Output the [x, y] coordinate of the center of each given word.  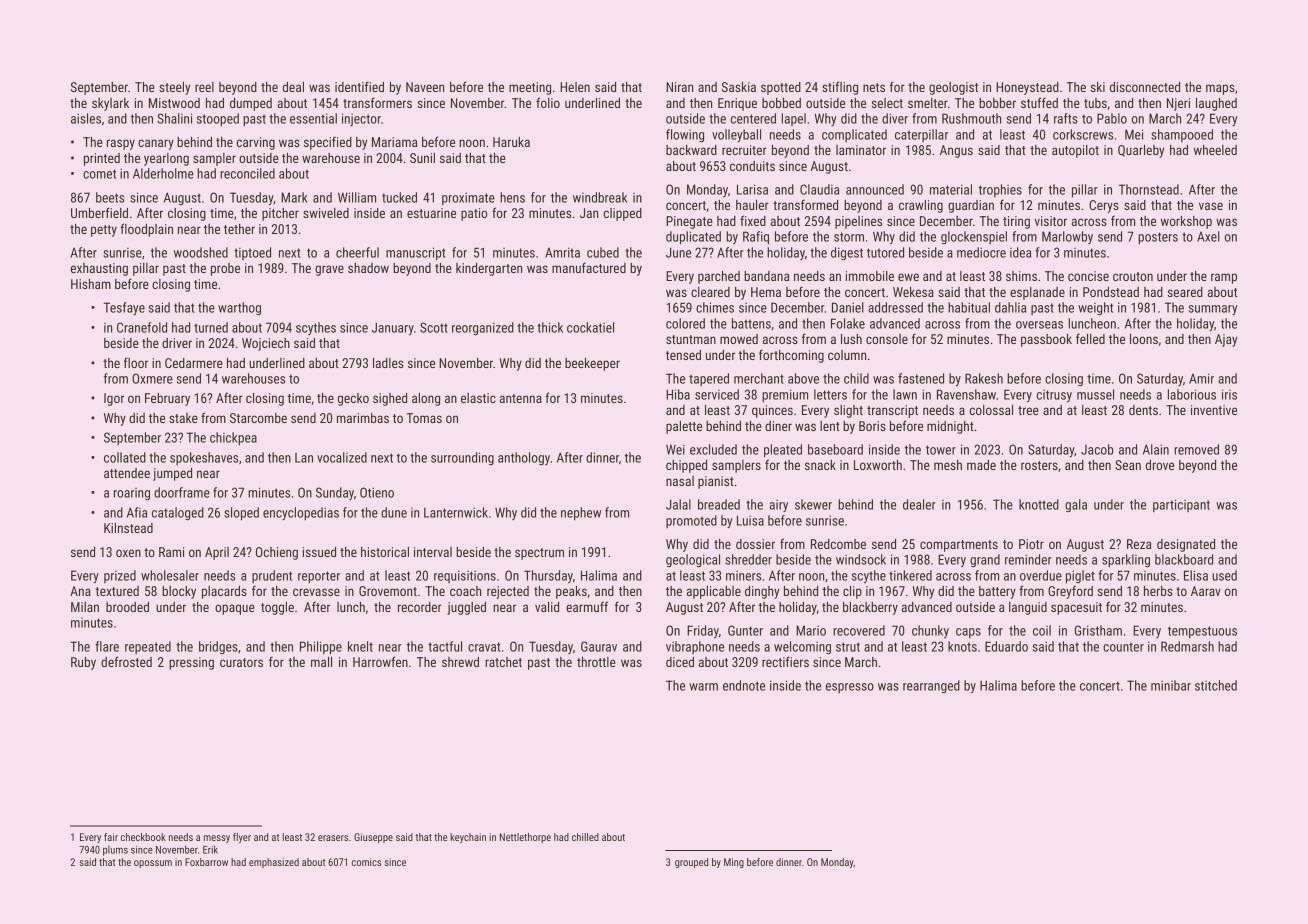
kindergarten [489, 269]
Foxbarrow [206, 862]
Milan [85, 607]
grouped [691, 863]
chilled [585, 837]
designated [1186, 545]
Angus [956, 151]
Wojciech [266, 344]
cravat [484, 647]
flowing [685, 135]
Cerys [1104, 206]
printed [102, 159]
